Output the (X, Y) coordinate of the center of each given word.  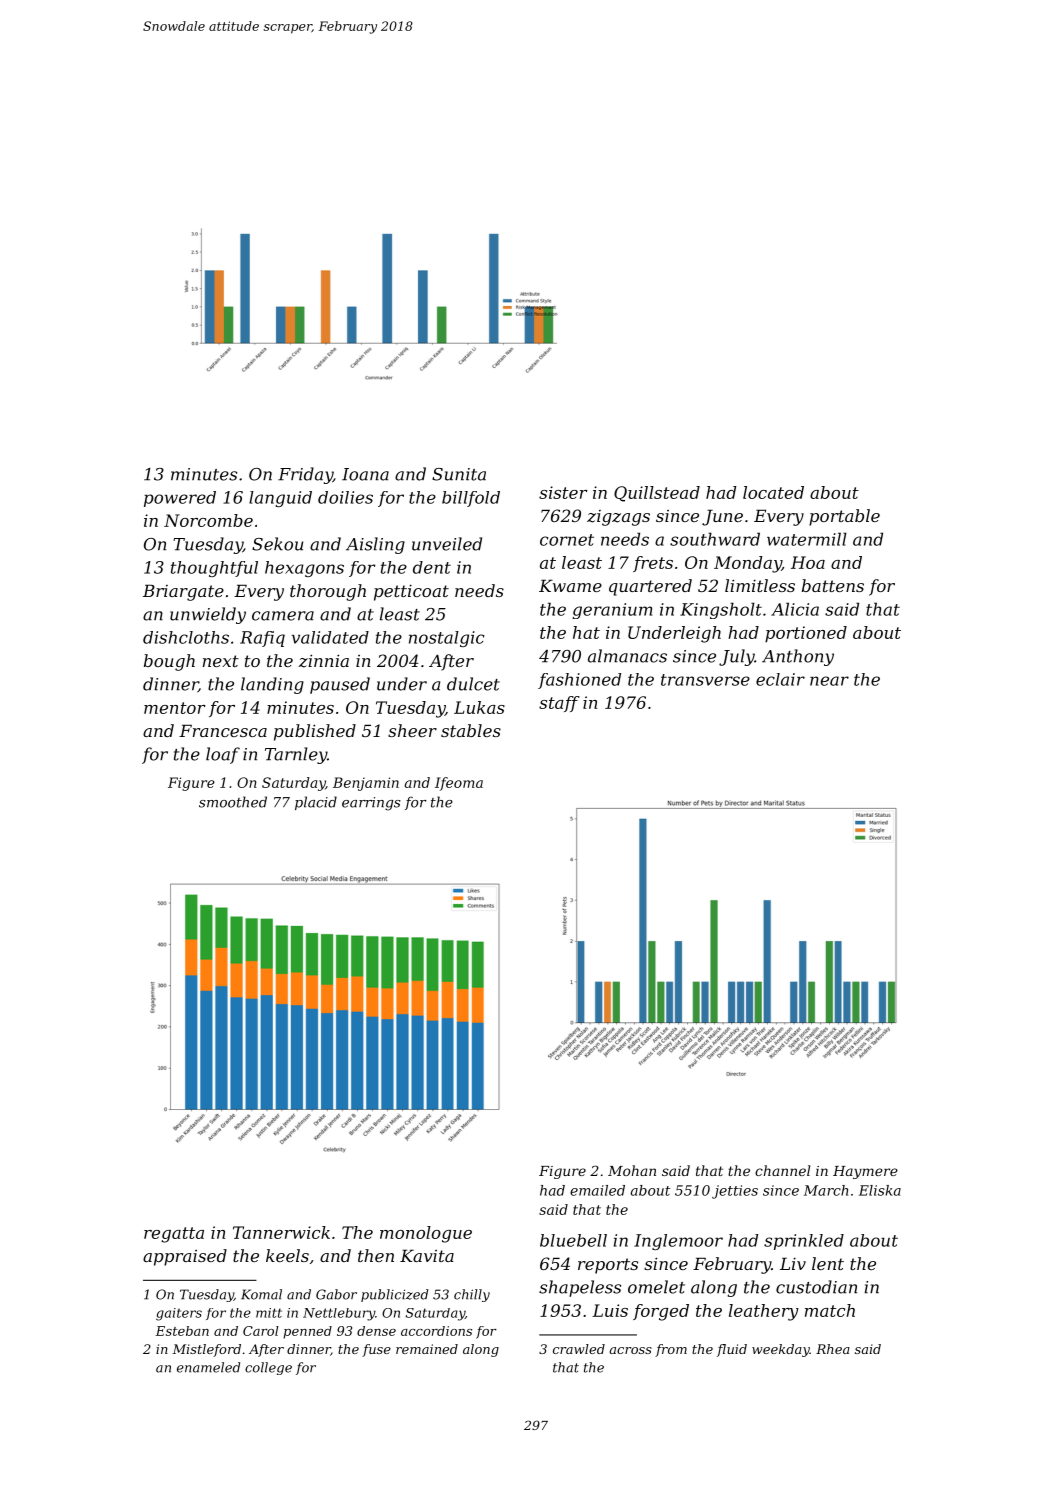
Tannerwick (281, 1232)
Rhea (833, 1349)
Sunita (459, 474)
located (773, 492)
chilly (472, 1295)
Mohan (632, 1170)
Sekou (277, 544)
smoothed (233, 802)
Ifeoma (459, 784)
